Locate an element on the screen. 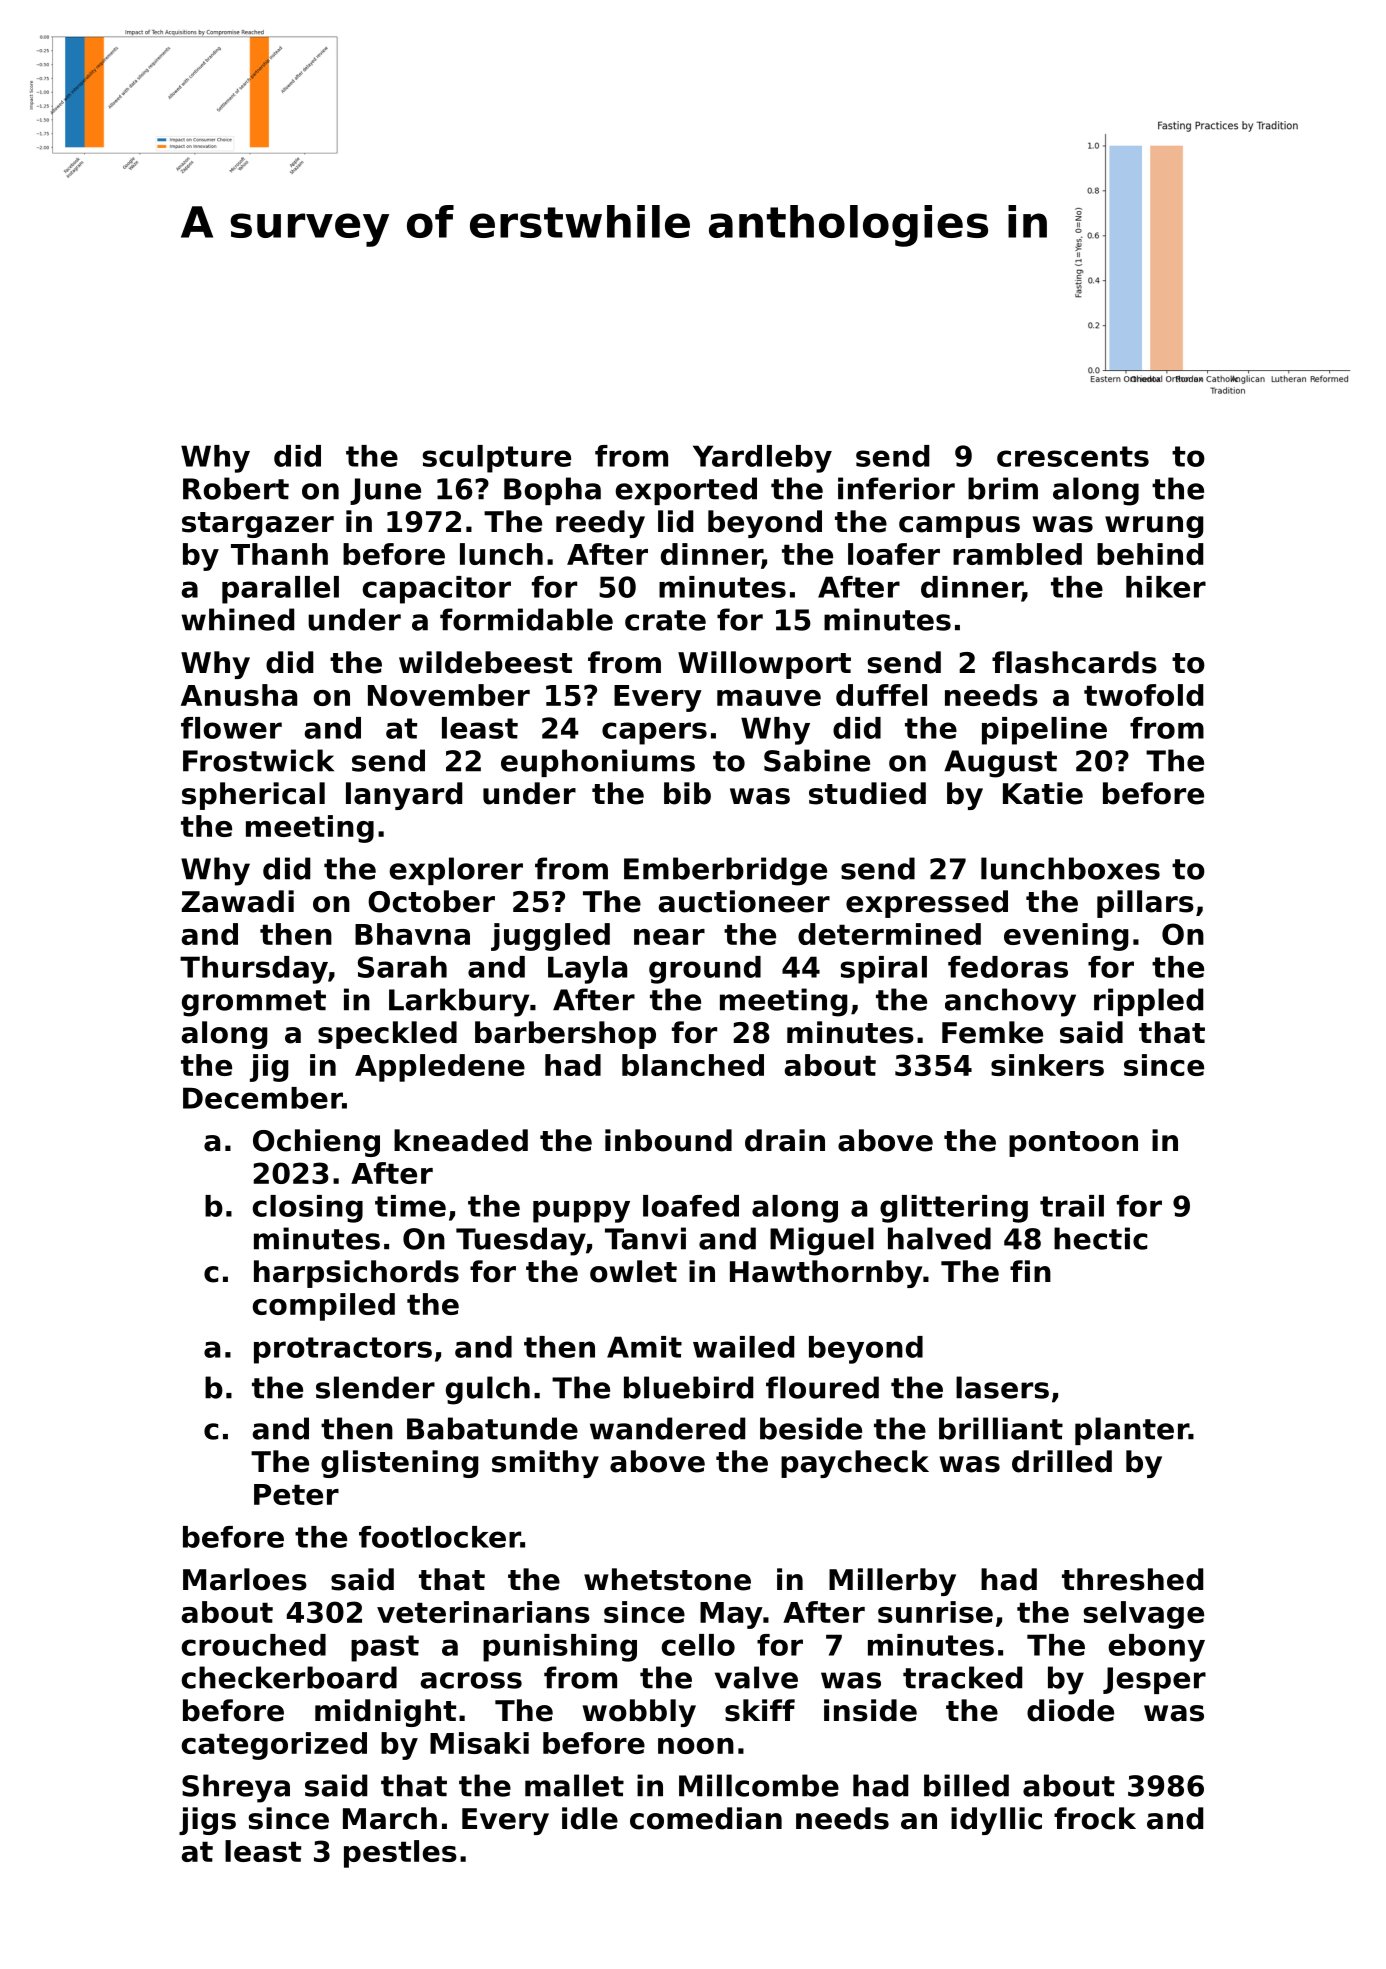 This screenshot has width=1386, height=1969. crouched is located at coordinates (253, 1645).
